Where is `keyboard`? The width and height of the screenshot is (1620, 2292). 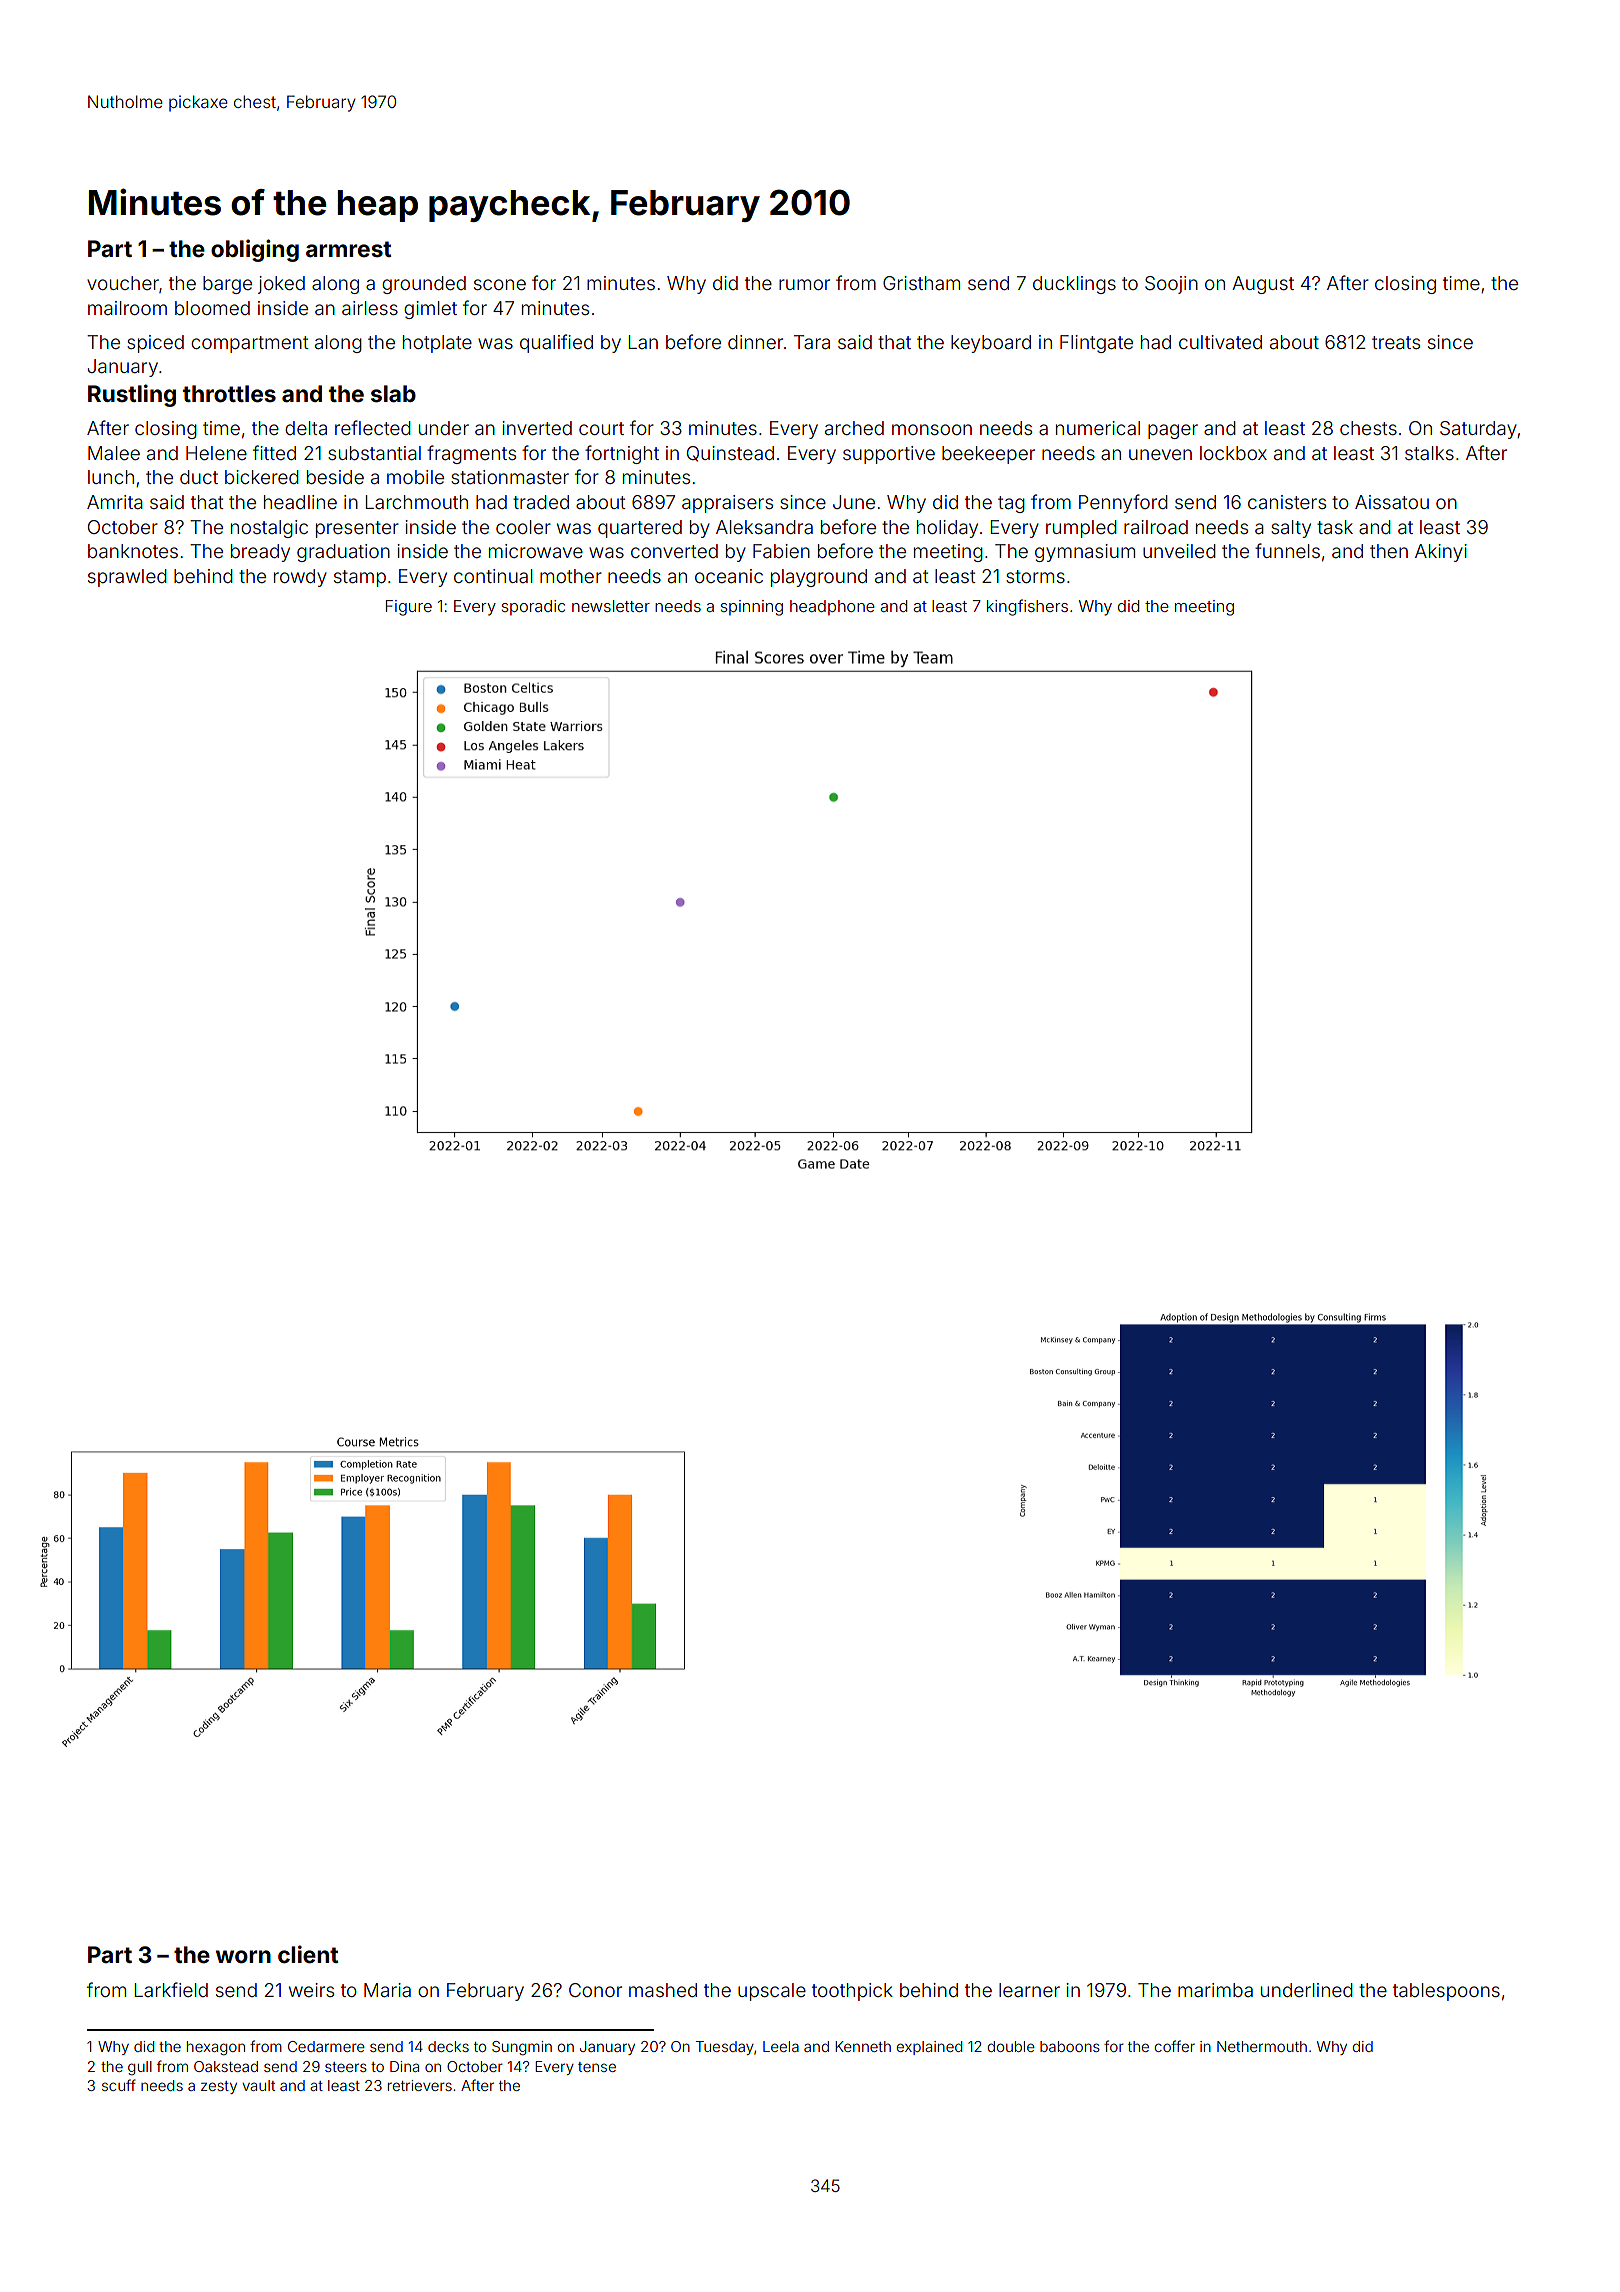 keyboard is located at coordinates (991, 344).
